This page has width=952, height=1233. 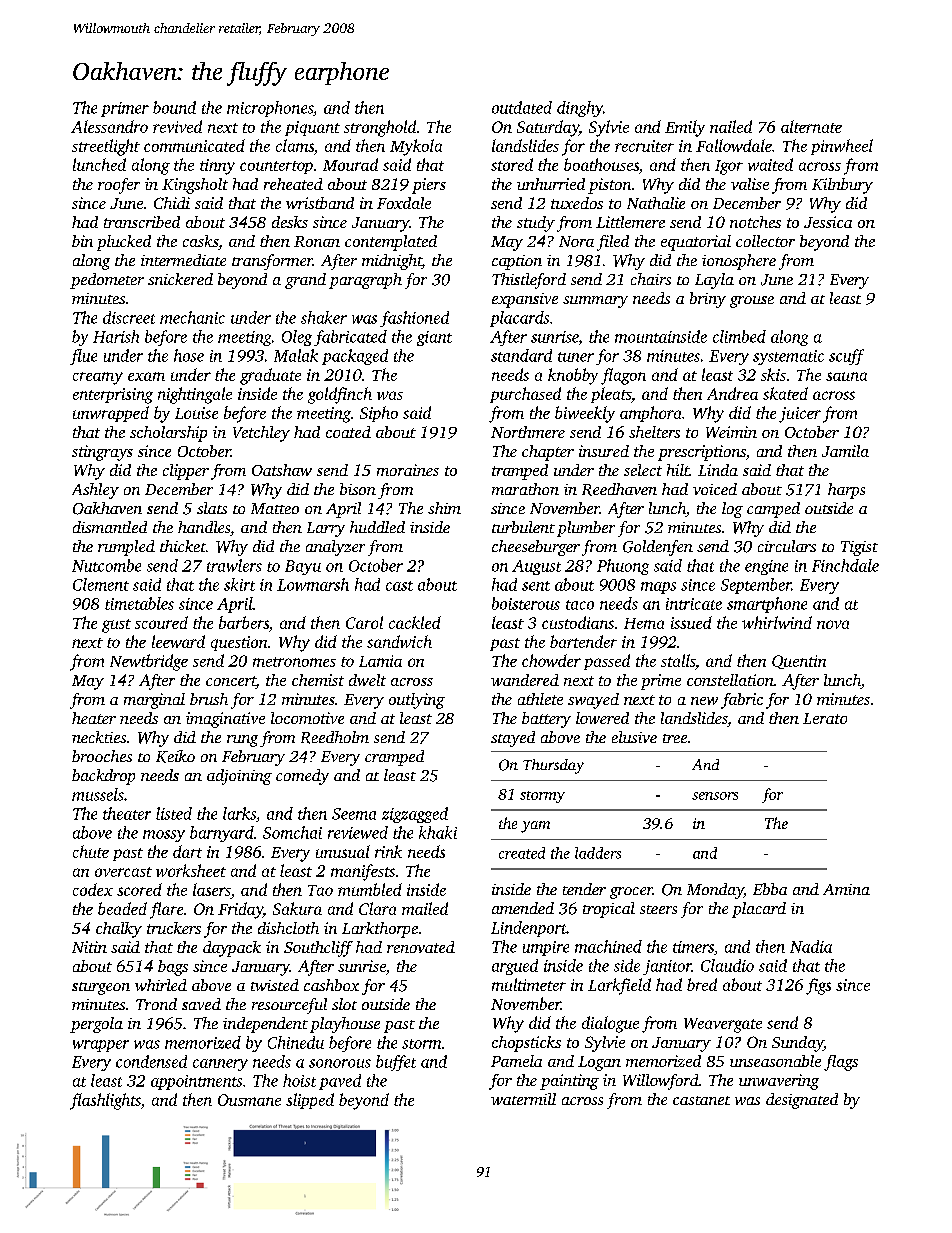 I want to click on hilt, so click(x=678, y=470).
